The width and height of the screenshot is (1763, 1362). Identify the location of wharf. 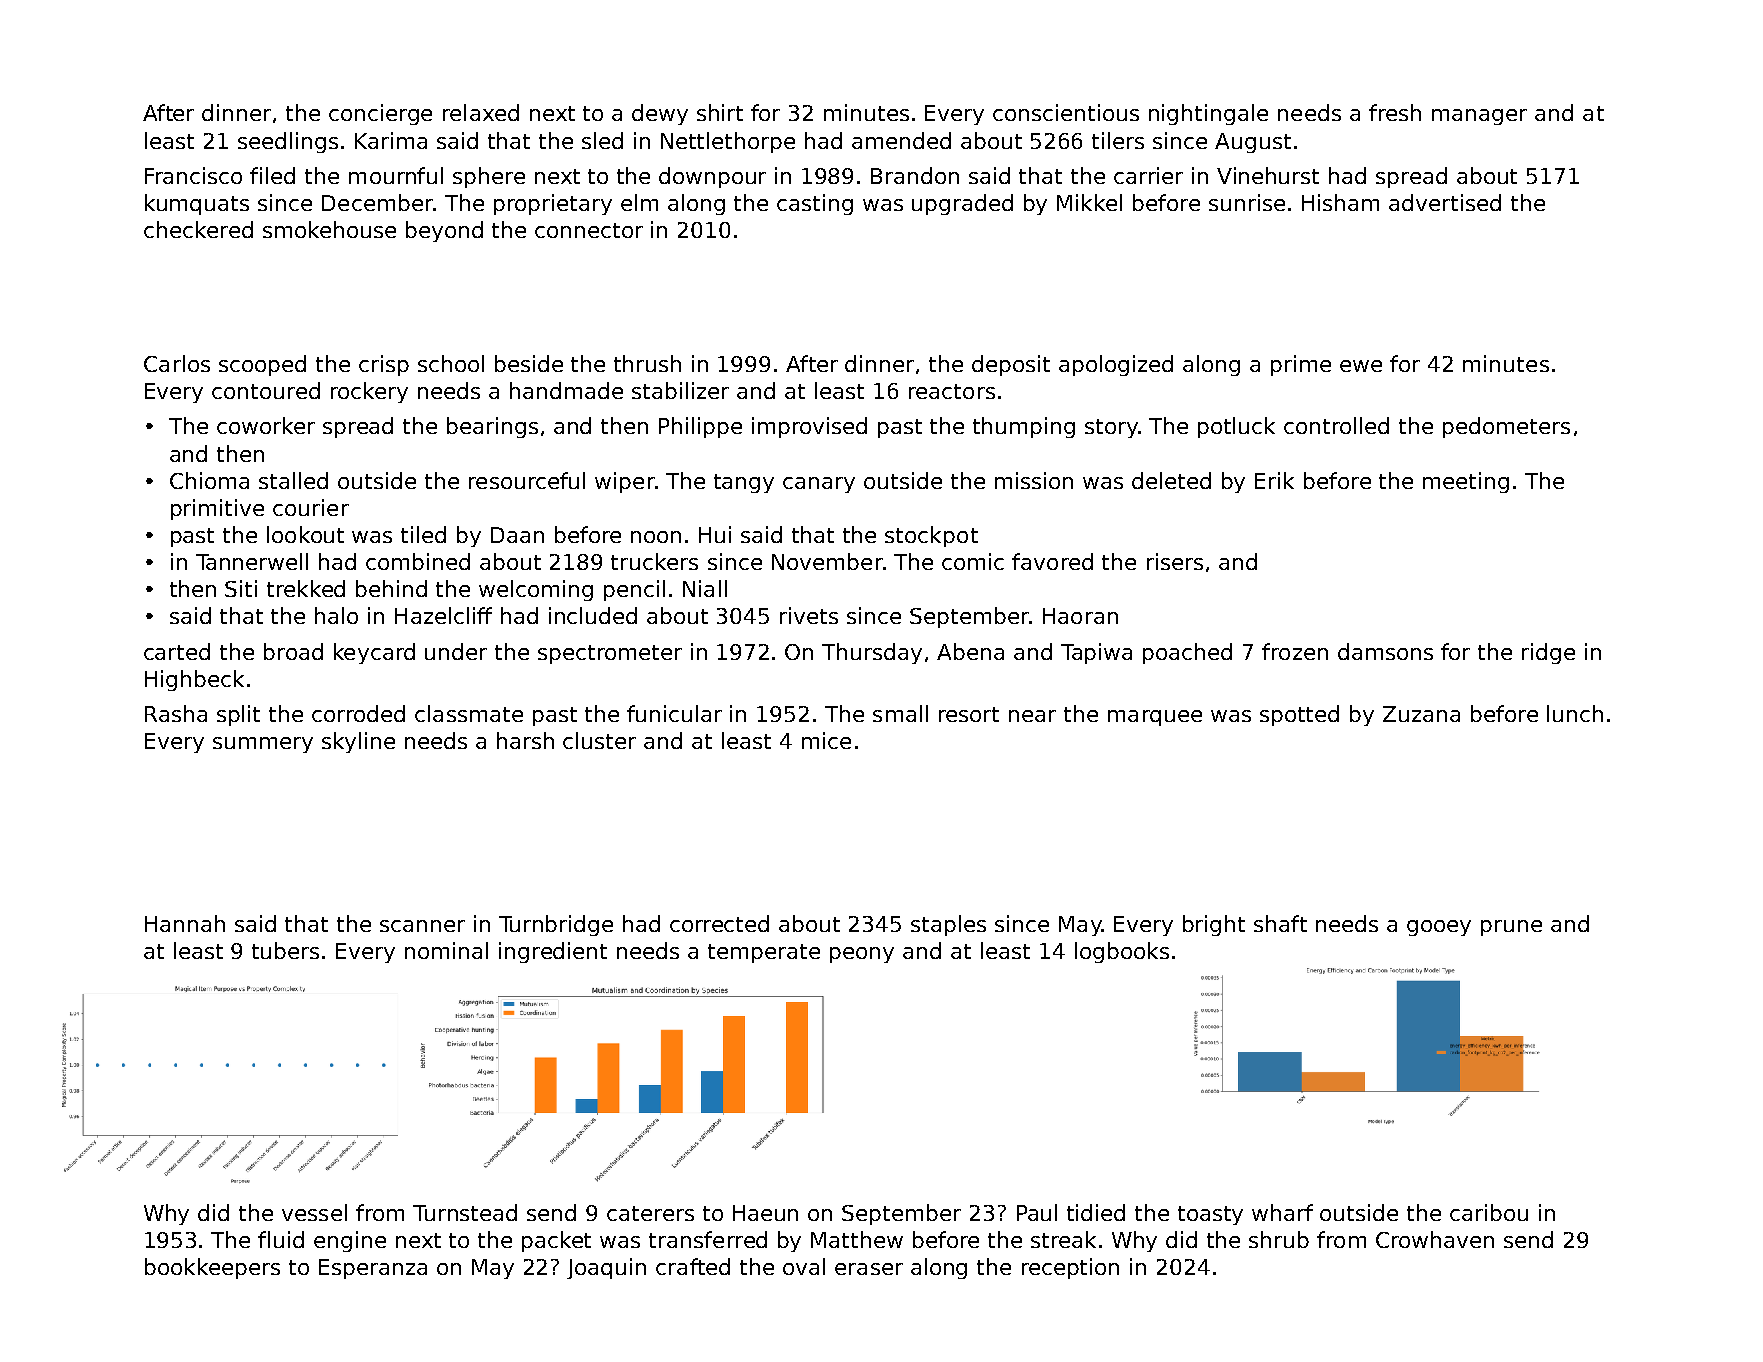
(1282, 1212).
